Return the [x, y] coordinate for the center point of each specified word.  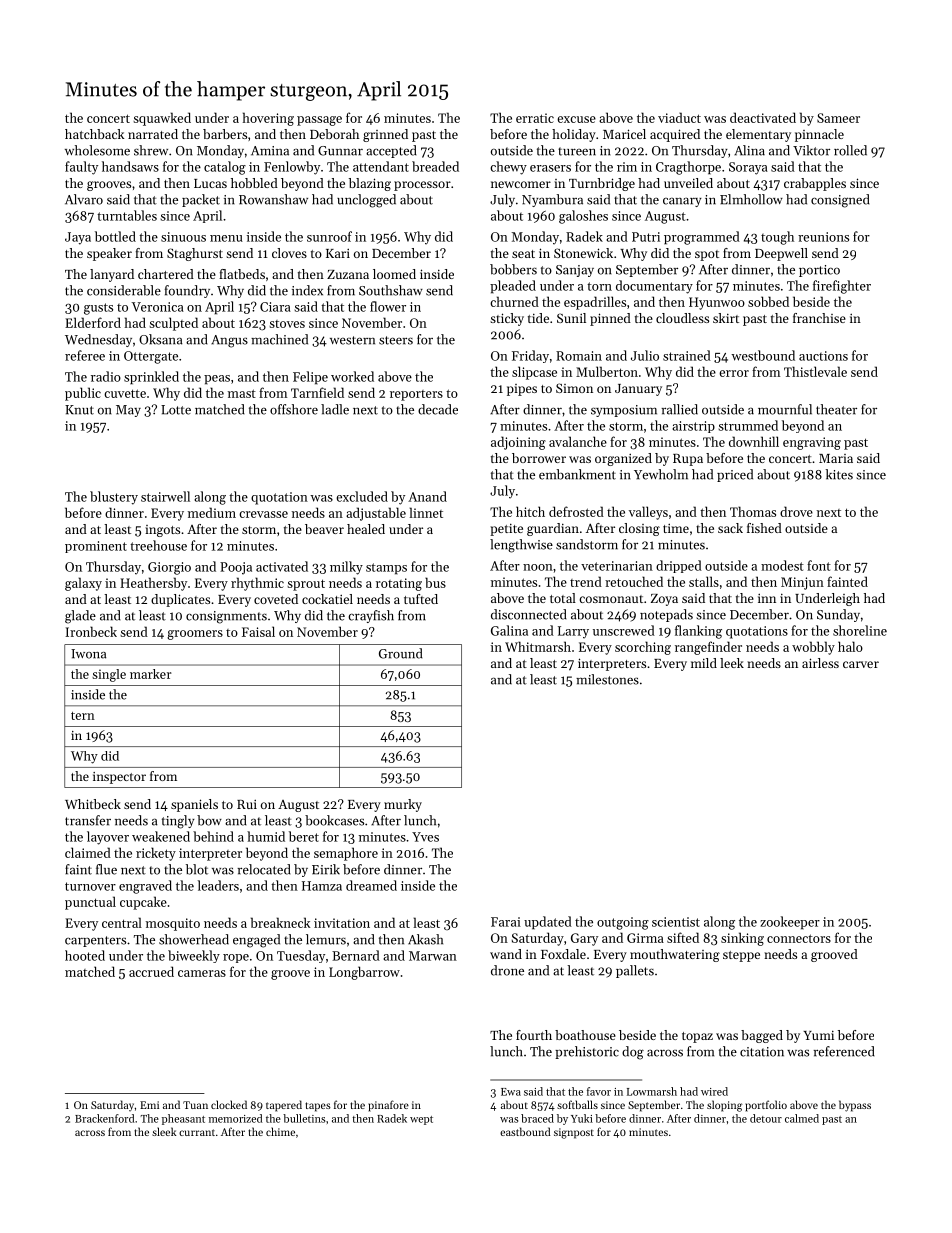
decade [438, 409]
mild [704, 663]
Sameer [838, 118]
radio [106, 376]
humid [266, 836]
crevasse [263, 514]
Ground [400, 653]
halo [850, 646]
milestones [607, 679]
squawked [162, 119]
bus [435, 582]
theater [836, 409]
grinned [385, 135]
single [109, 675]
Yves [425, 837]
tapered [284, 1106]
